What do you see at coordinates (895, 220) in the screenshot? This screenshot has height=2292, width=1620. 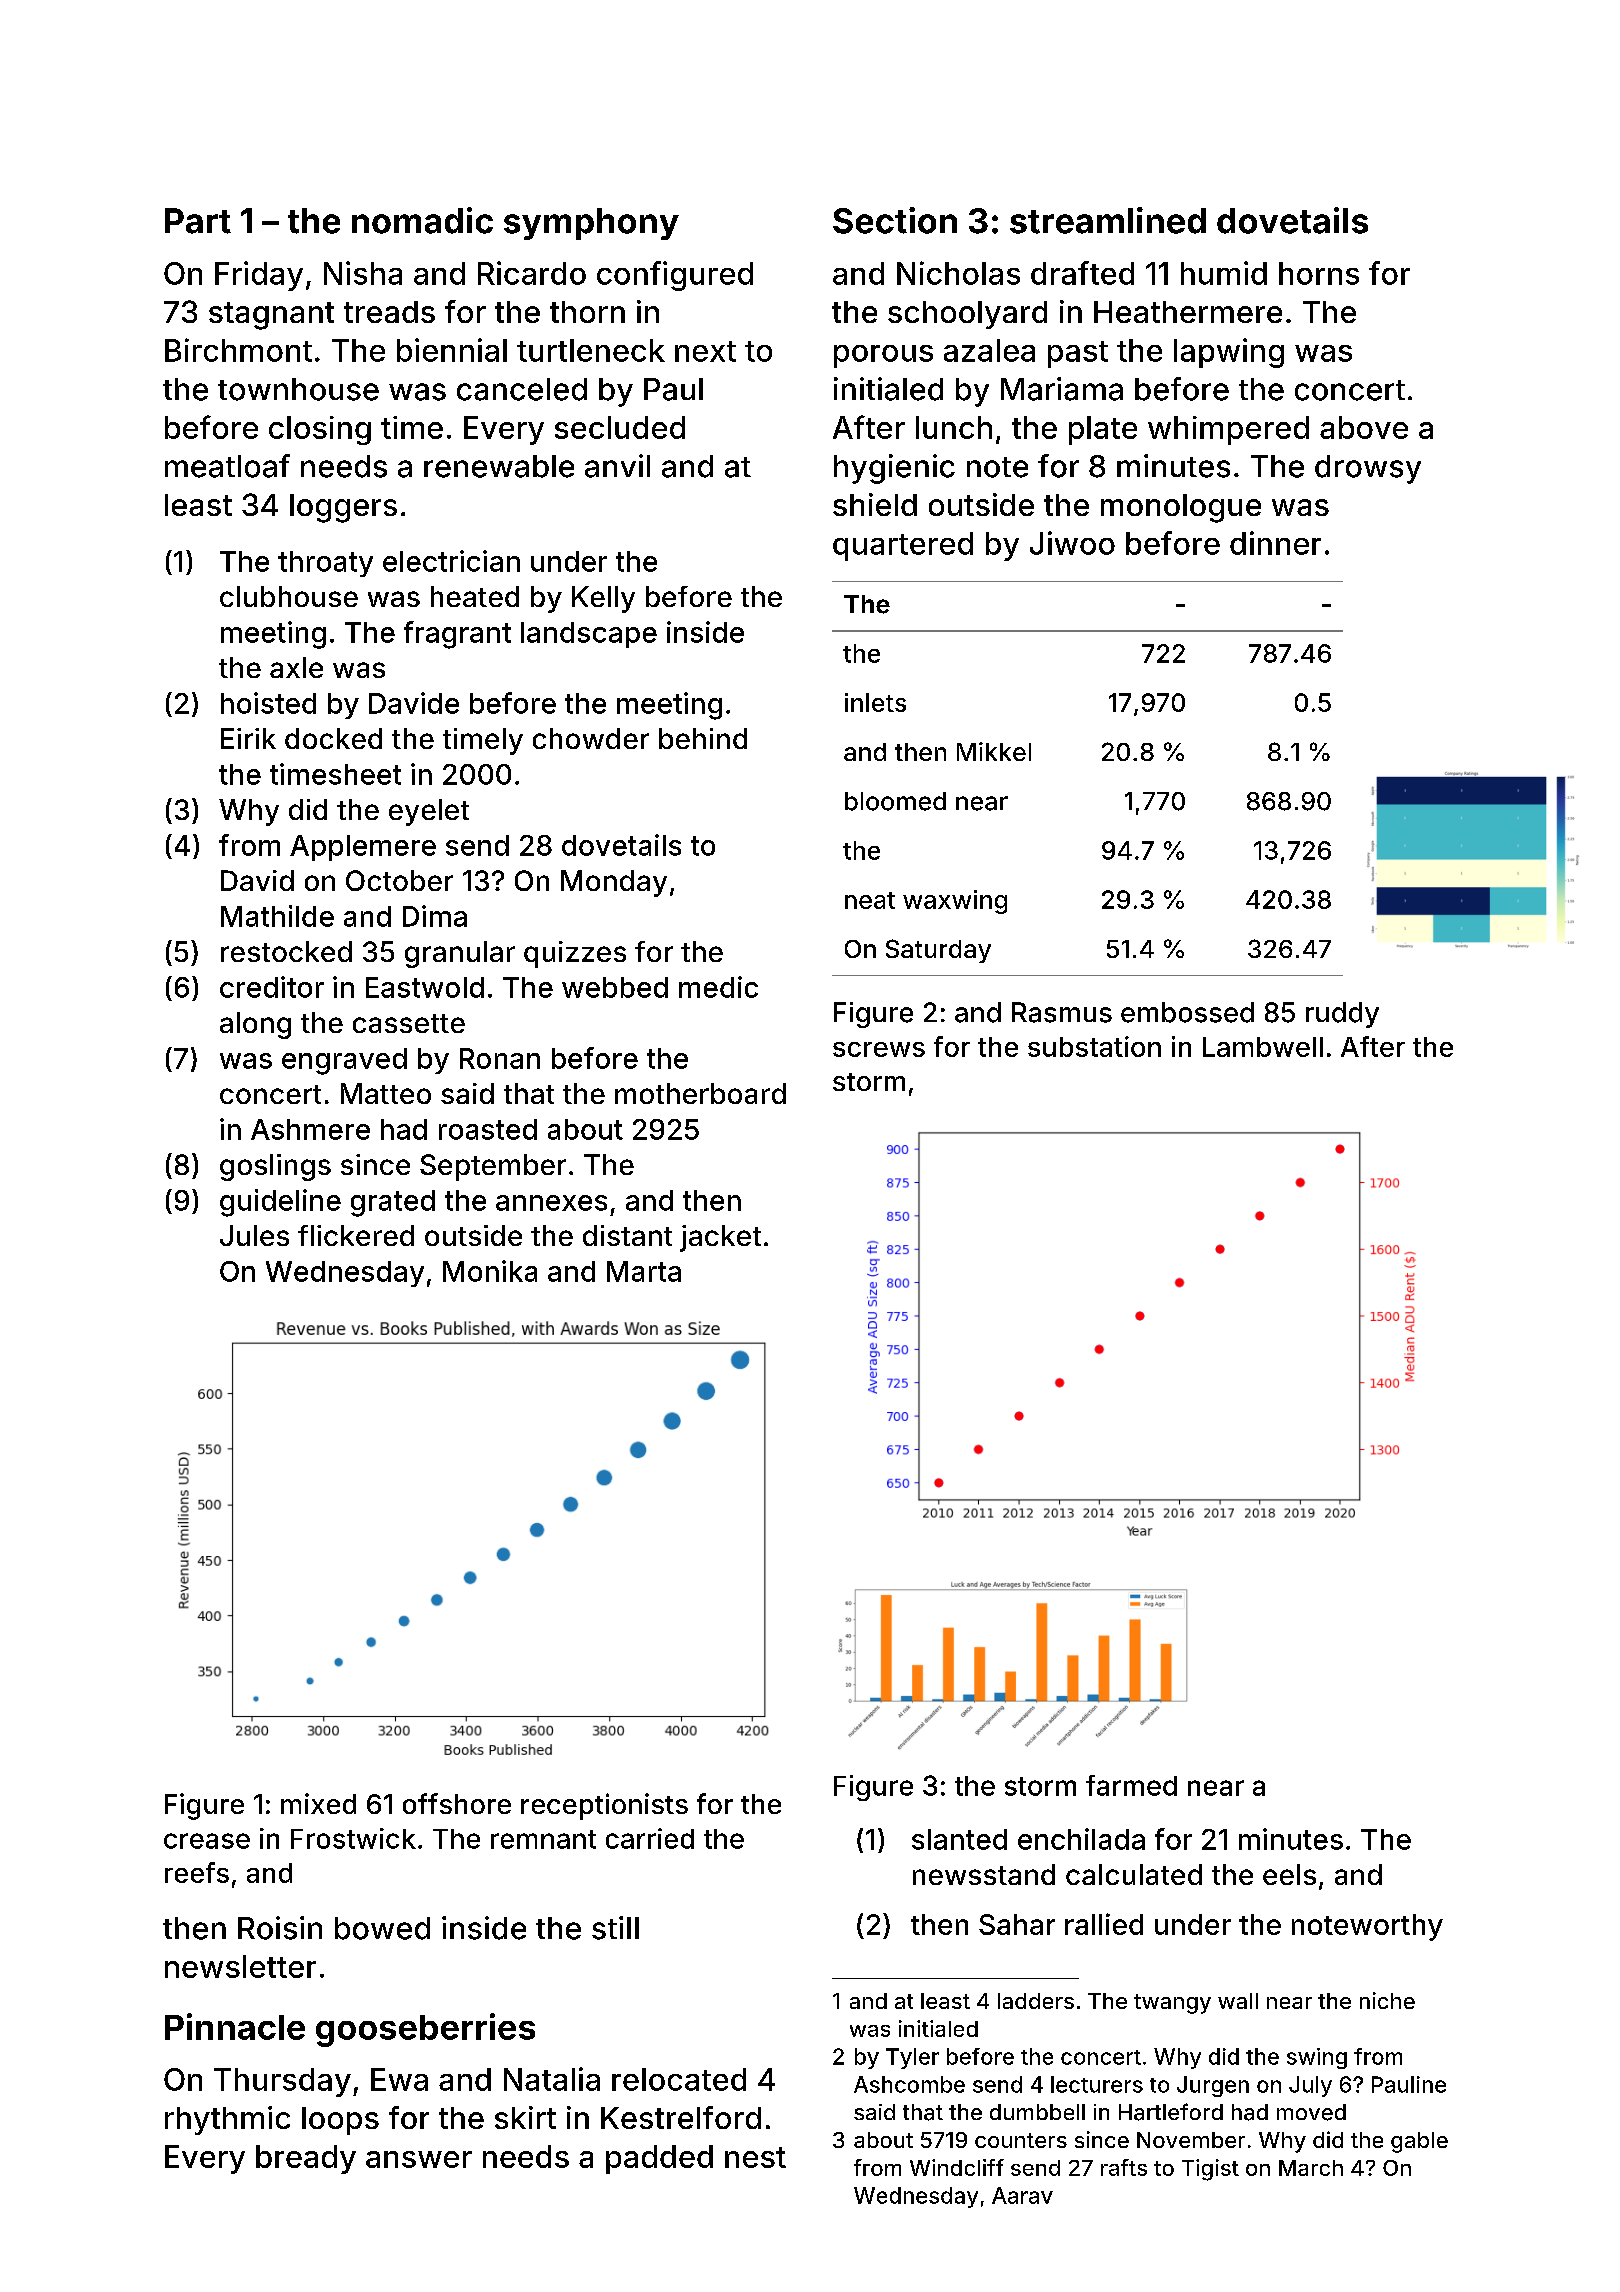 I see `Section` at bounding box center [895, 220].
